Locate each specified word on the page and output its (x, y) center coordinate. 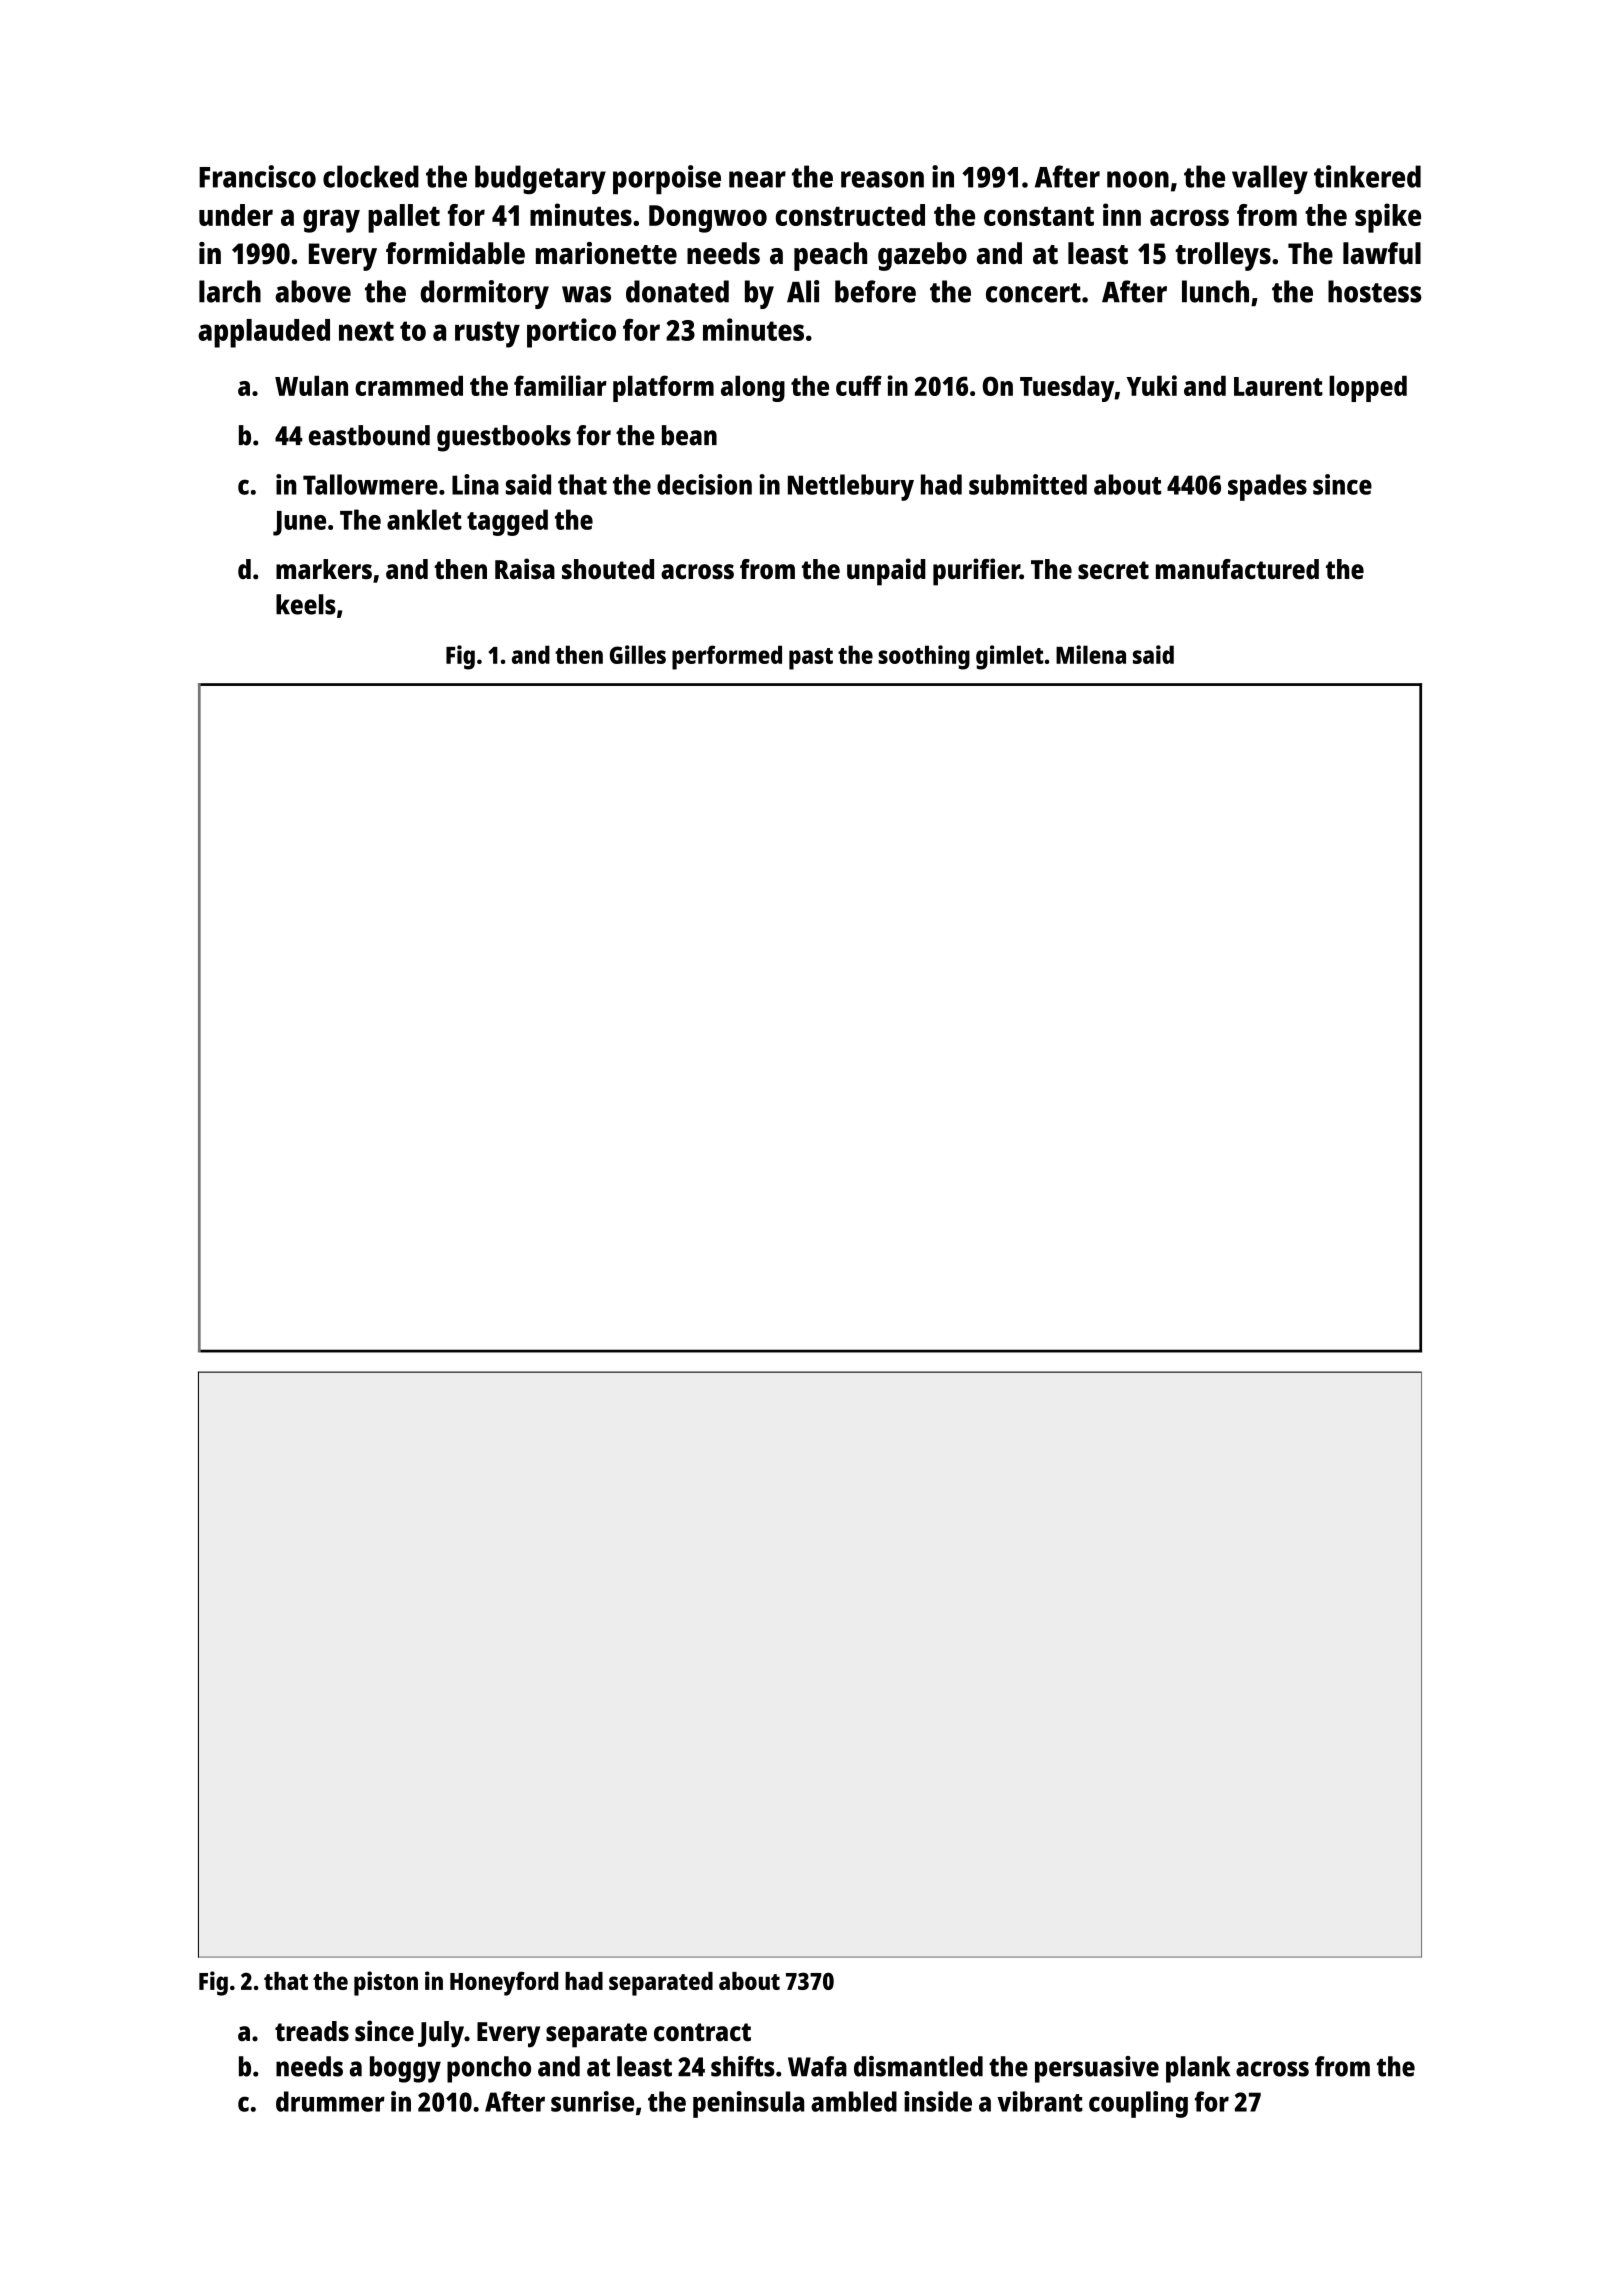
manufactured (1237, 569)
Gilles (638, 654)
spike (1388, 218)
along (753, 389)
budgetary (540, 179)
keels (306, 604)
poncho (489, 2069)
